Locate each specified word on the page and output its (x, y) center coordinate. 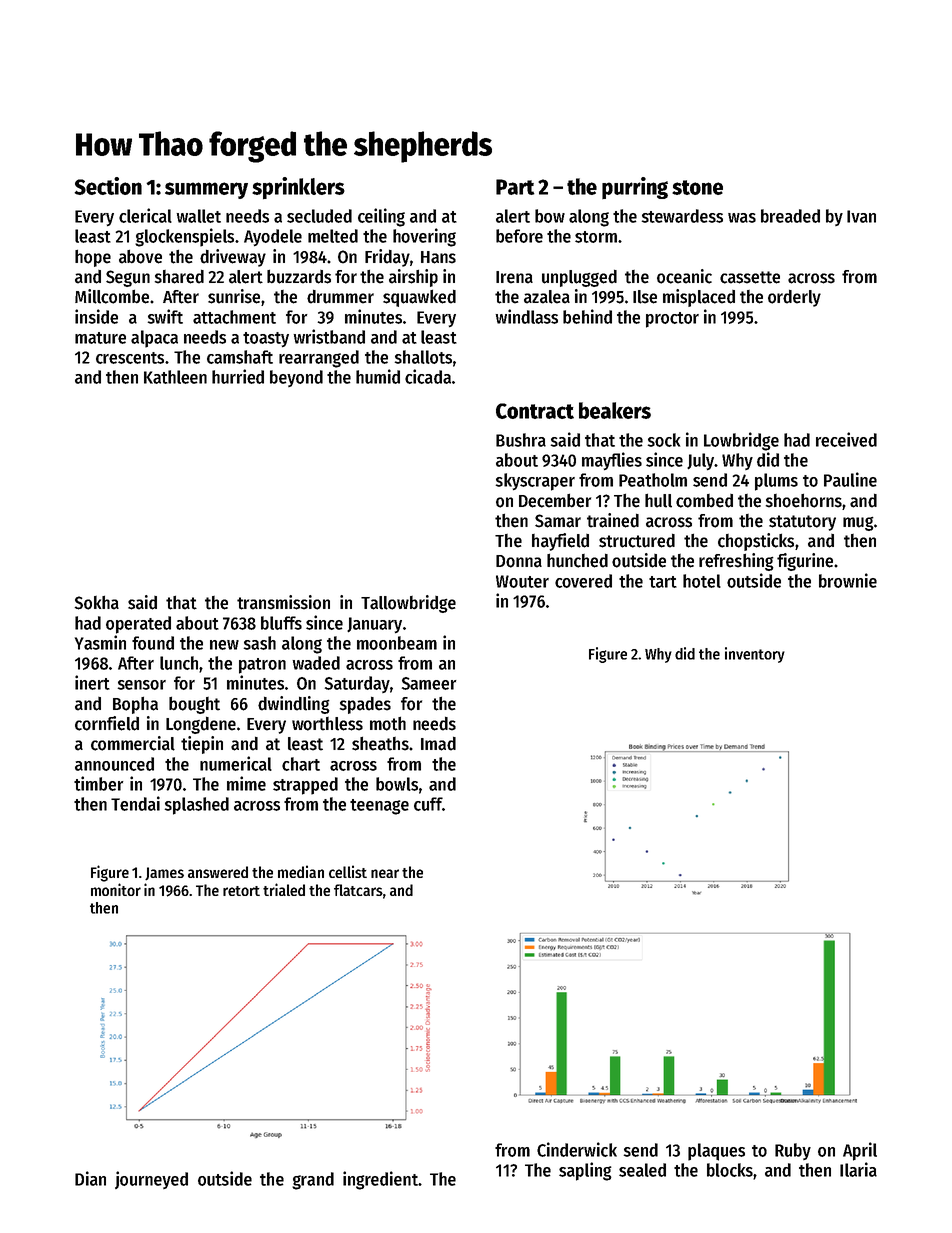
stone (697, 187)
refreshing (736, 562)
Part (515, 187)
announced (114, 764)
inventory (755, 655)
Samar (558, 521)
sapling (585, 1171)
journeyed (151, 1180)
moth (388, 723)
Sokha (97, 602)
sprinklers (298, 188)
